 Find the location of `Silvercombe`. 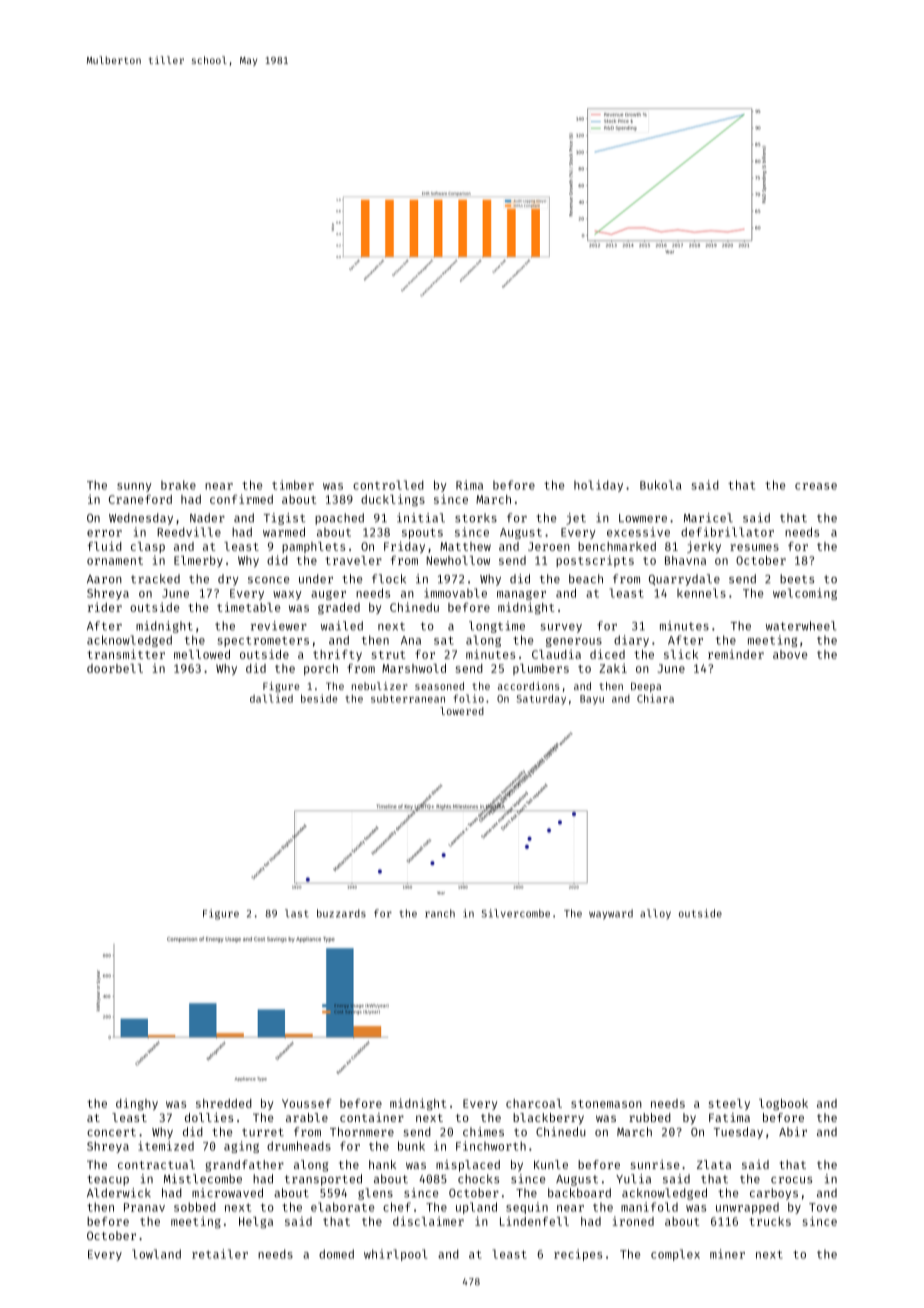

Silvercombe is located at coordinates (516, 913).
